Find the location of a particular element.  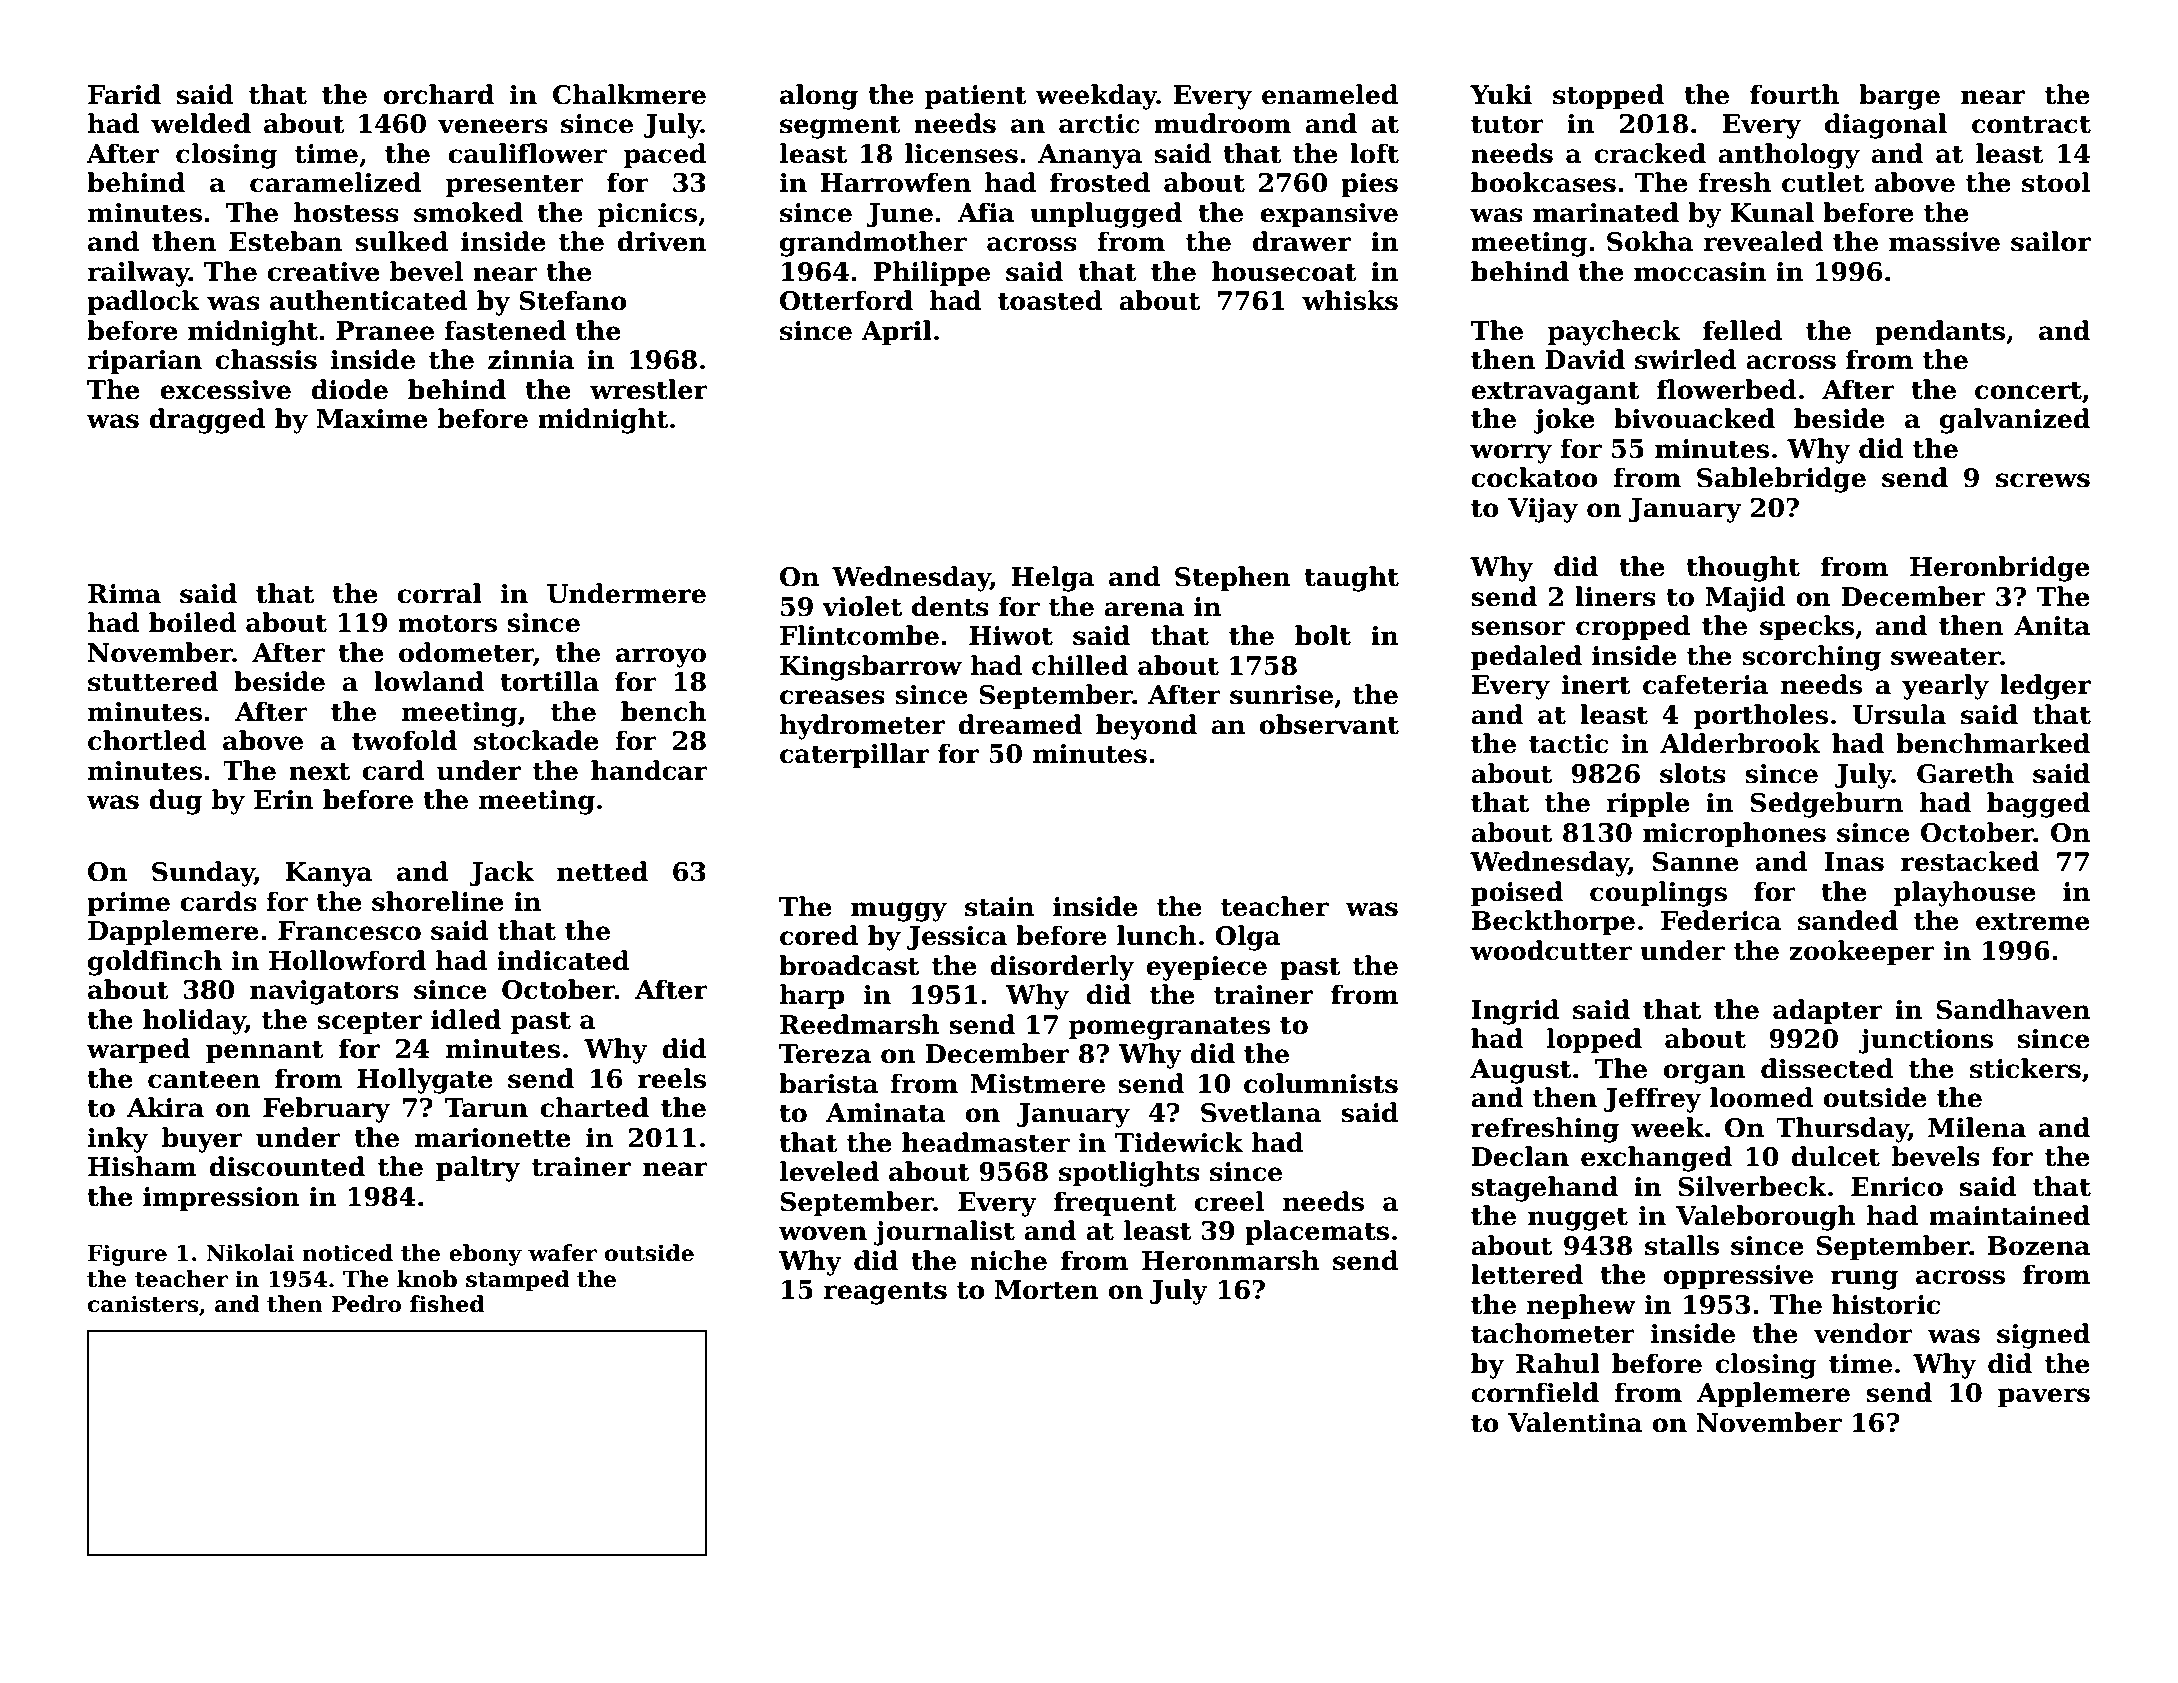

sulked is located at coordinates (402, 241).
